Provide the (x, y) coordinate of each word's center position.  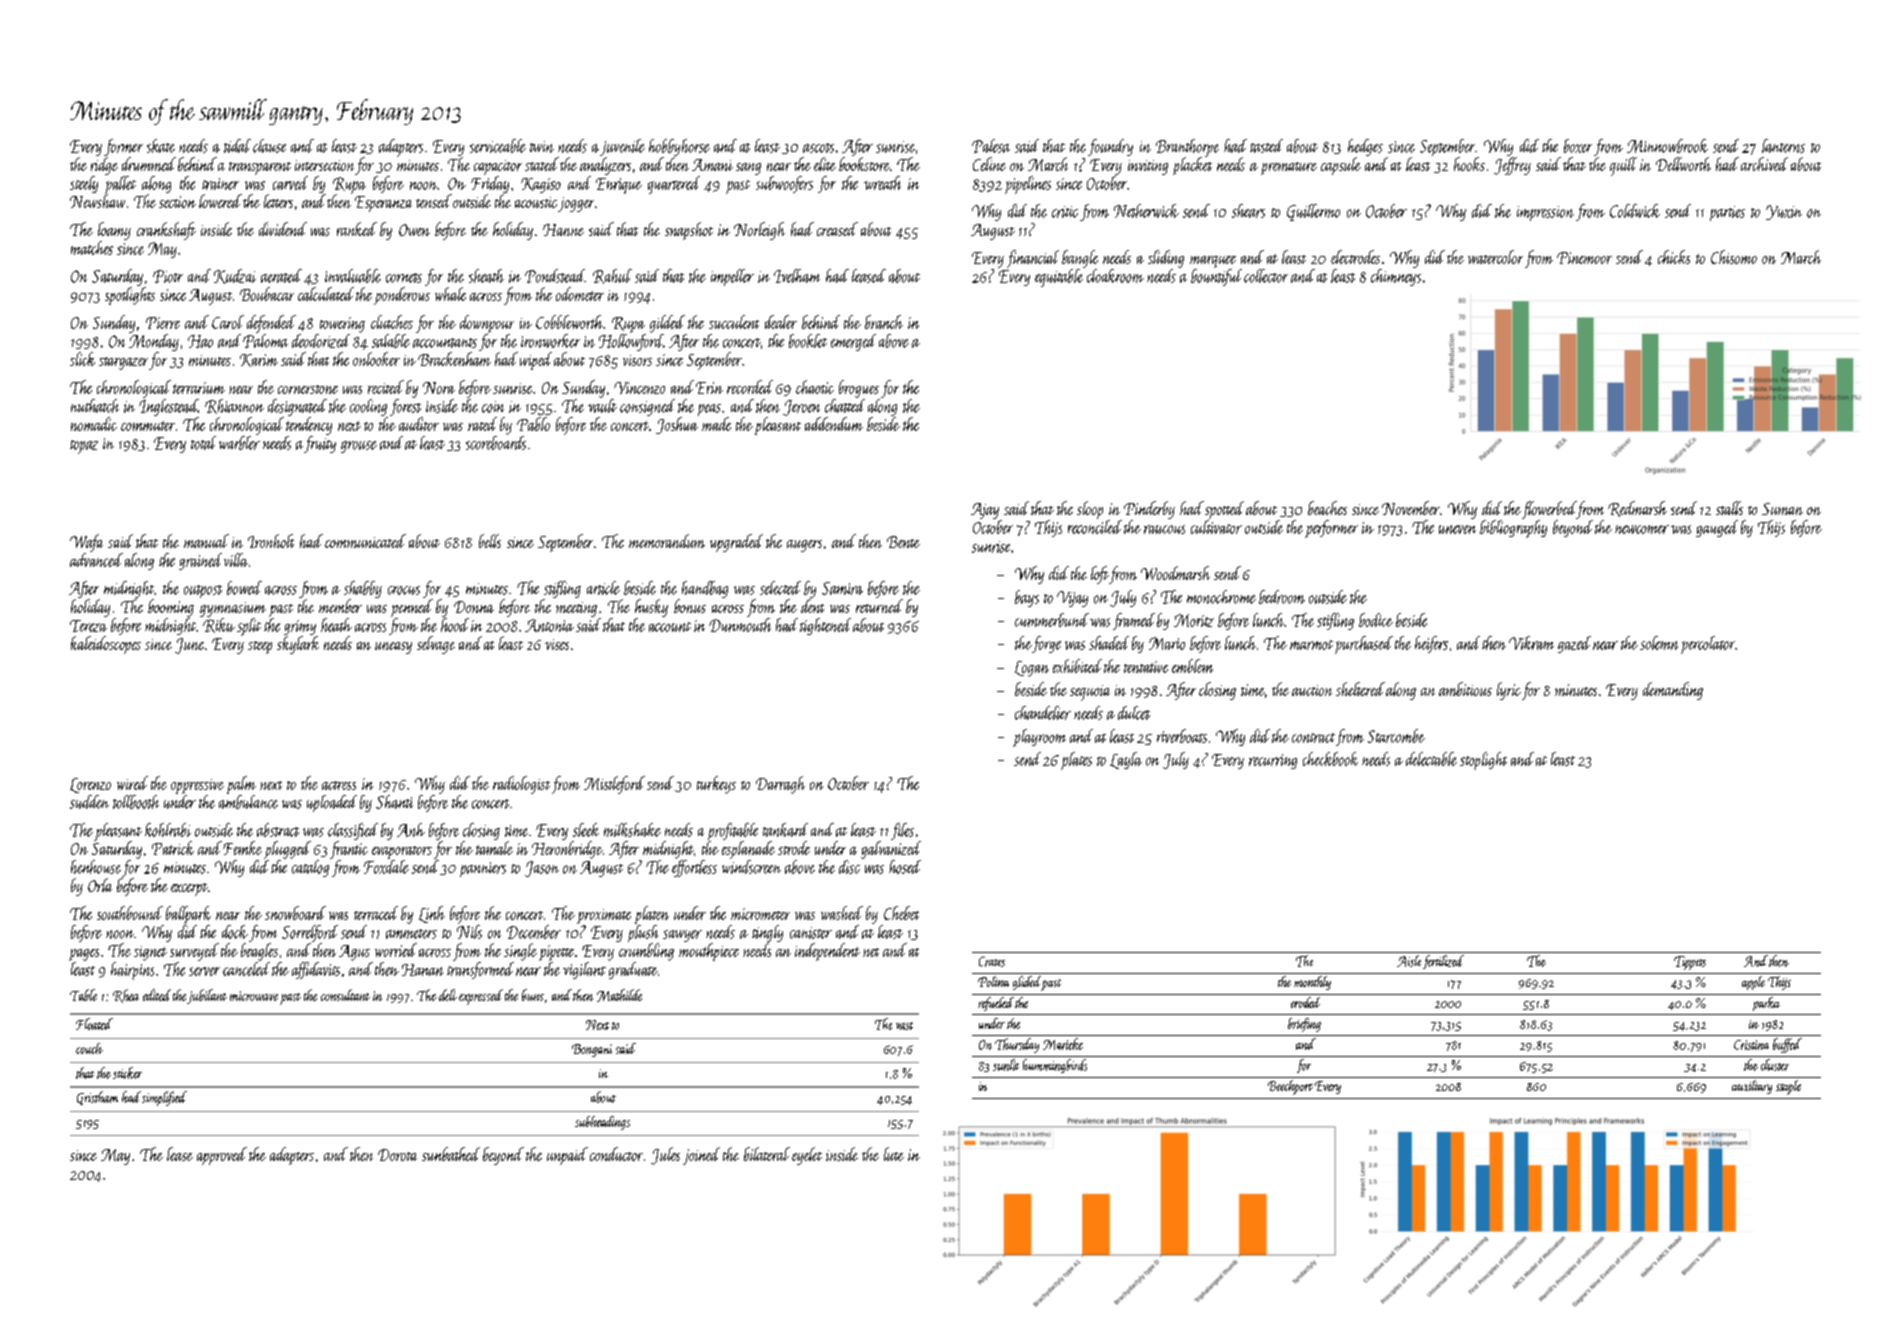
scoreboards (496, 443)
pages (84, 955)
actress (339, 785)
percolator (1708, 645)
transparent (260, 168)
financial (1033, 259)
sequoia (1090, 693)
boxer (1578, 146)
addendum (834, 424)
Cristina (1751, 1045)
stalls (1729, 508)
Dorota (397, 1155)
